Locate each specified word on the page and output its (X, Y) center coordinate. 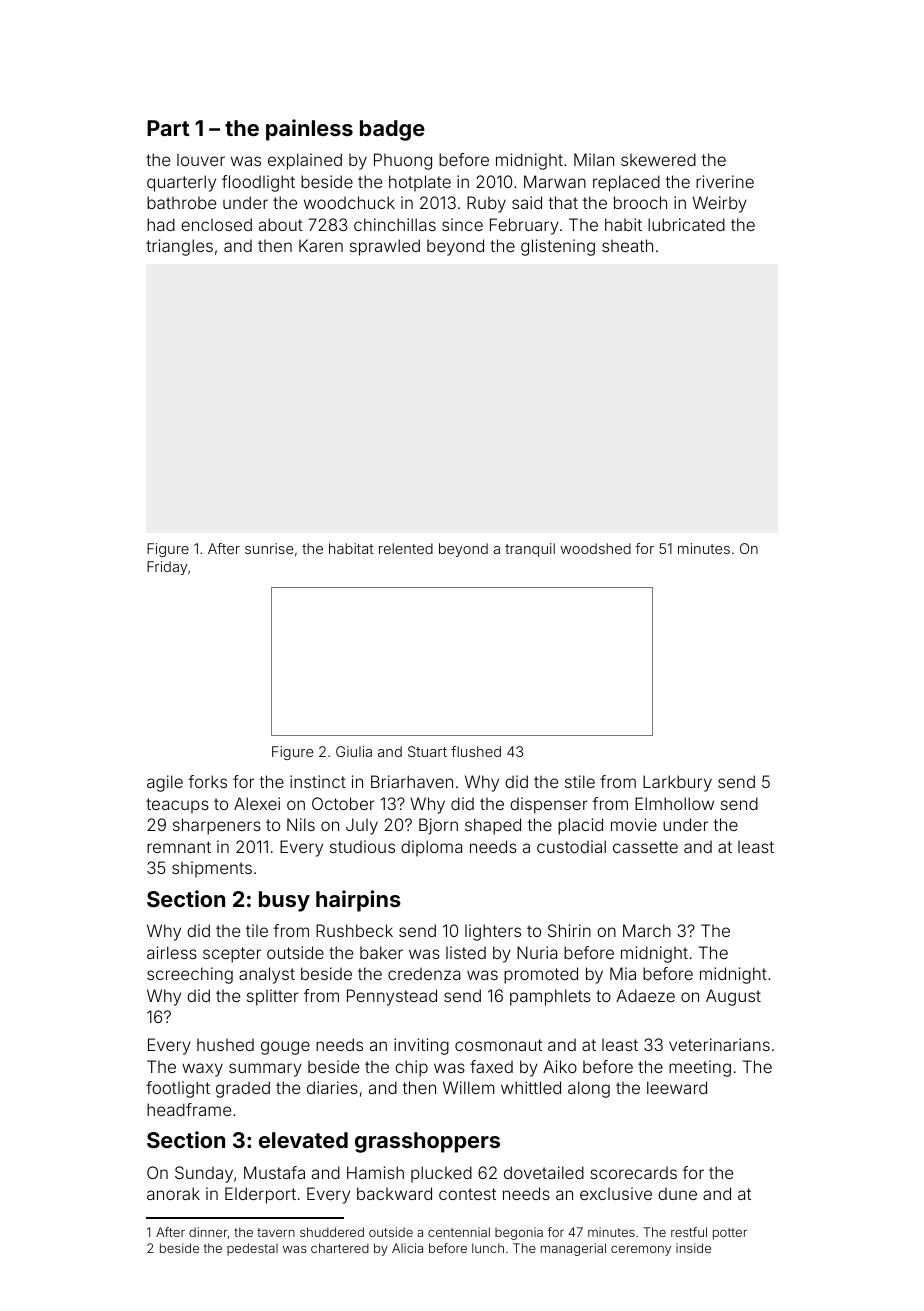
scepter (232, 955)
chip (411, 1068)
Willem (468, 1087)
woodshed (595, 548)
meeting (700, 1068)
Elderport (260, 1195)
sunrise (269, 548)
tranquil (530, 550)
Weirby (719, 204)
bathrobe (181, 202)
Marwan (555, 181)
